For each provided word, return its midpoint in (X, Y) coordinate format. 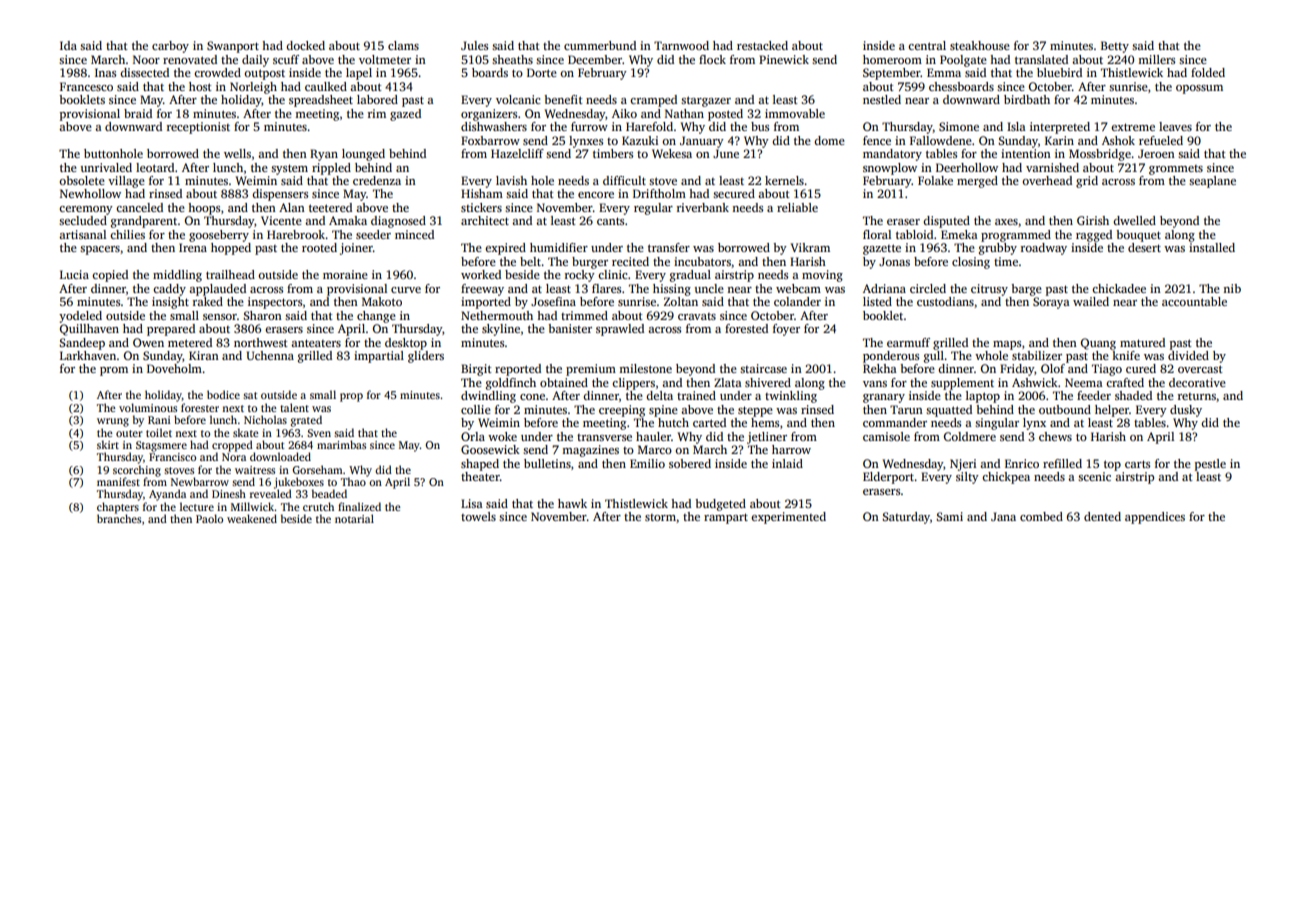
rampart (726, 518)
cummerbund (600, 45)
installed (1212, 247)
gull (934, 357)
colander (797, 301)
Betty (1115, 47)
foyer (786, 330)
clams (403, 45)
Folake (935, 180)
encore (596, 195)
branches (119, 518)
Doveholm (174, 368)
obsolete (82, 180)
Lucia (74, 274)
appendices (1155, 518)
